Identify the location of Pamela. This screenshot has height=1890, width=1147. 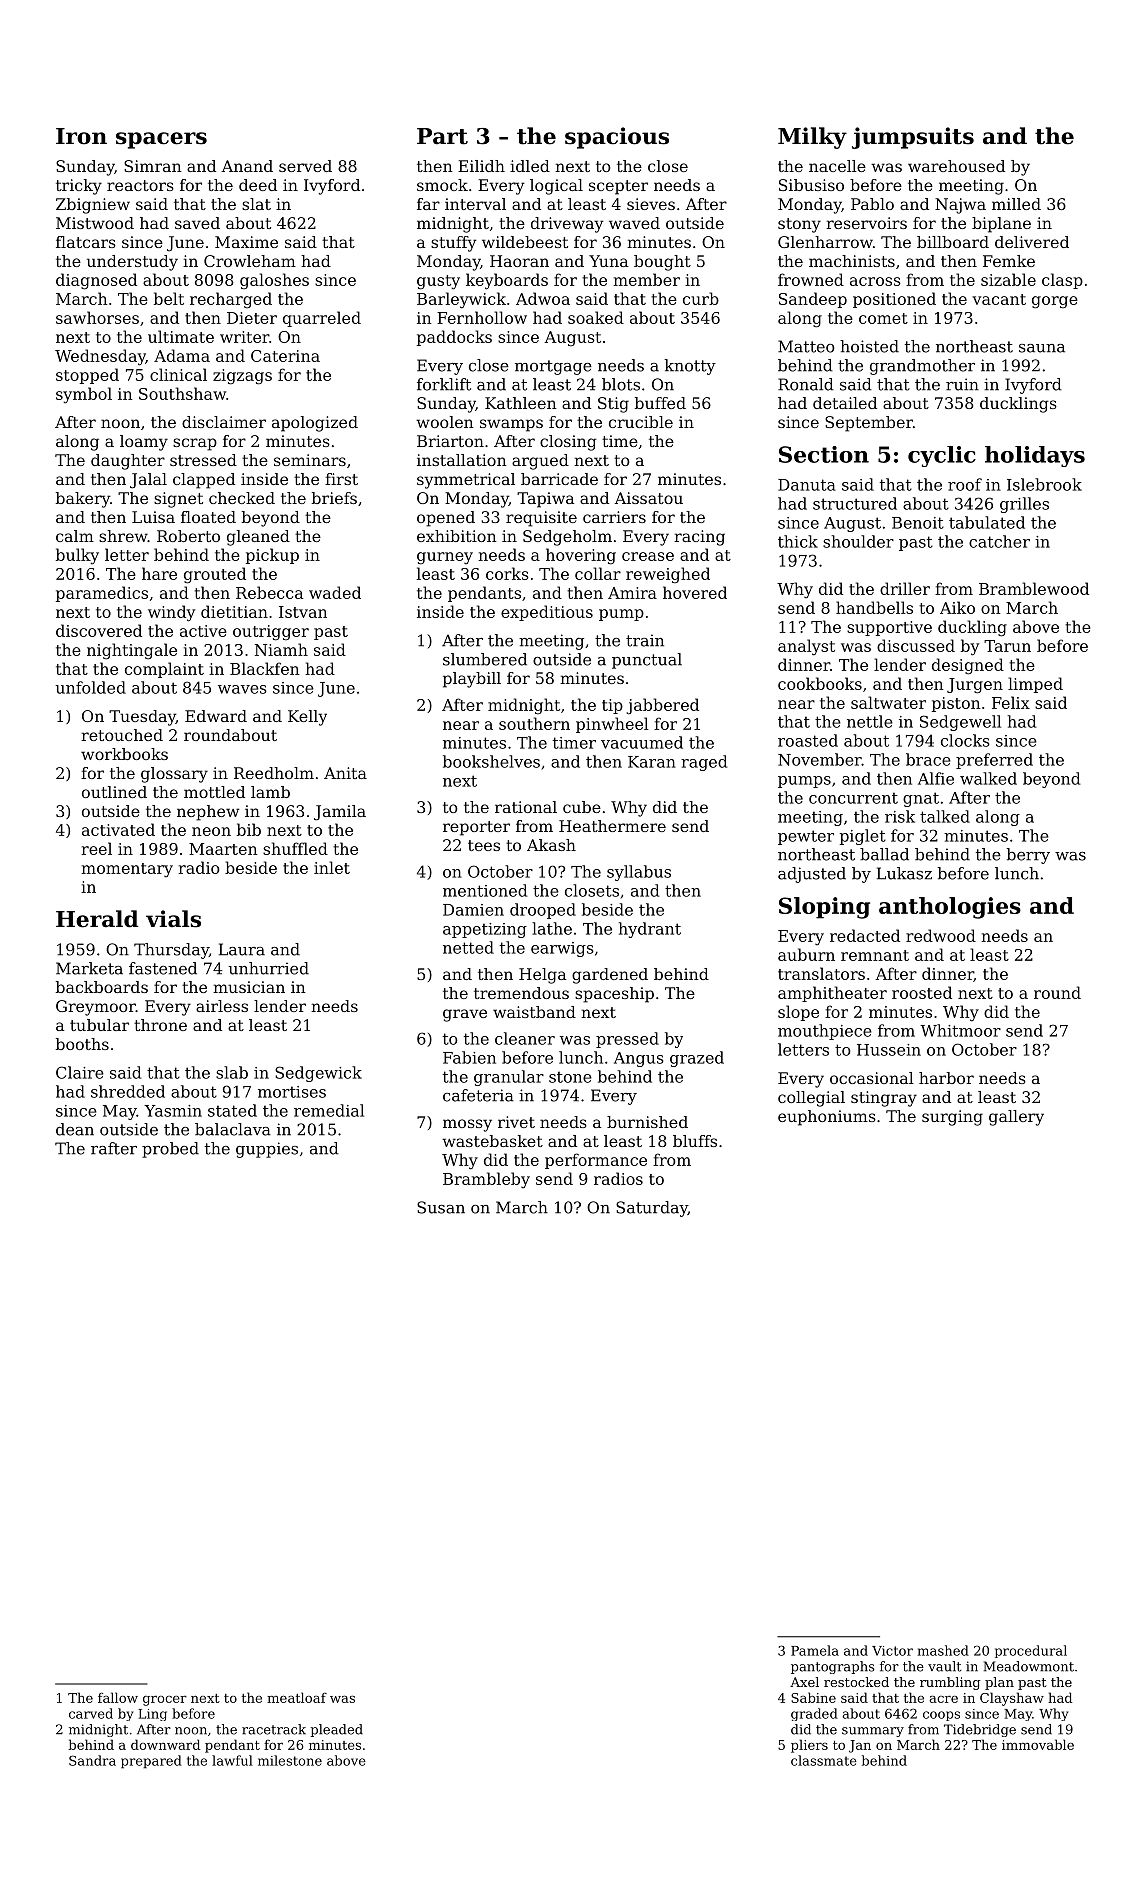
(815, 1650).
